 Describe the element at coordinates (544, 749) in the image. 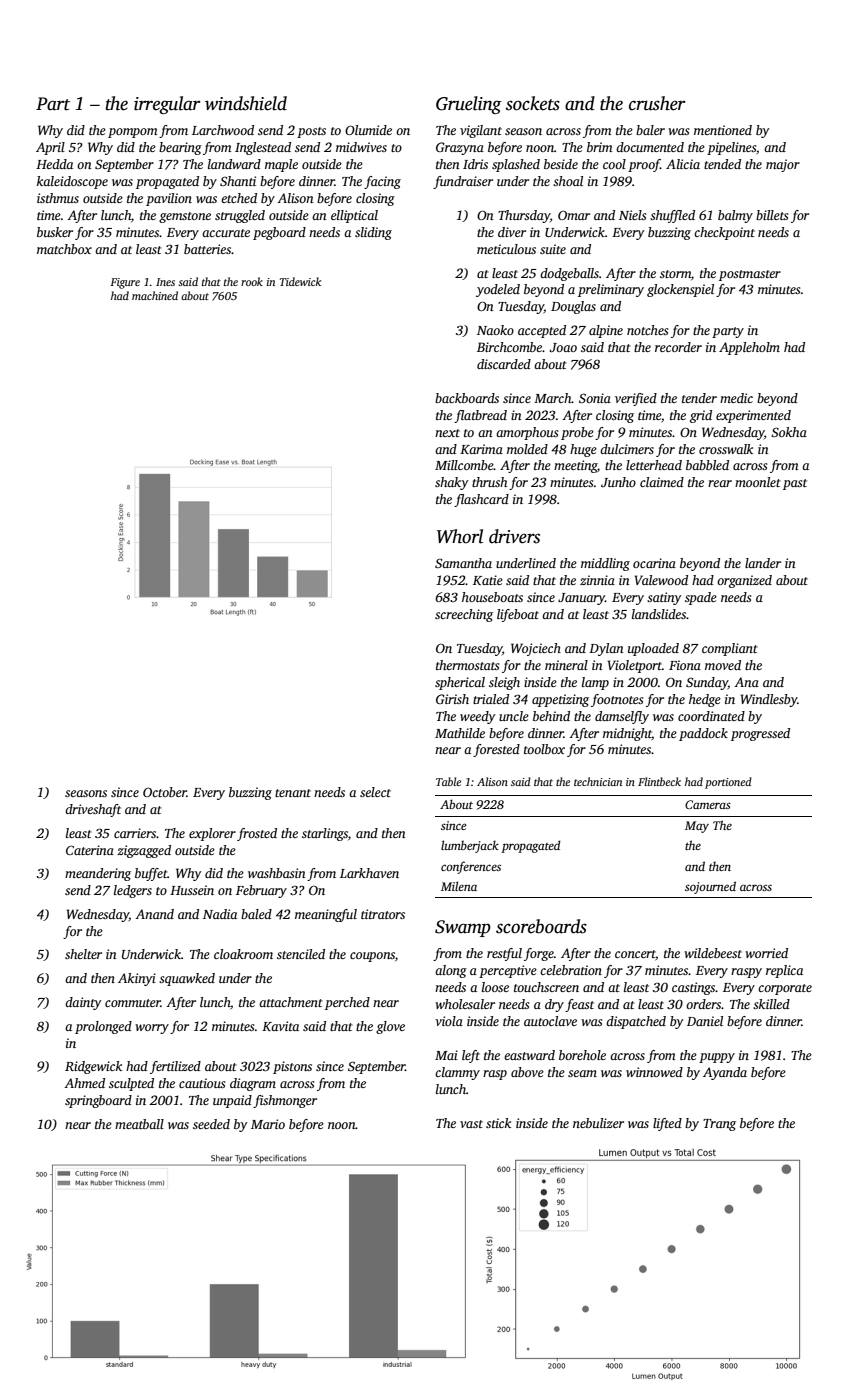

I see `toolbox` at that location.
